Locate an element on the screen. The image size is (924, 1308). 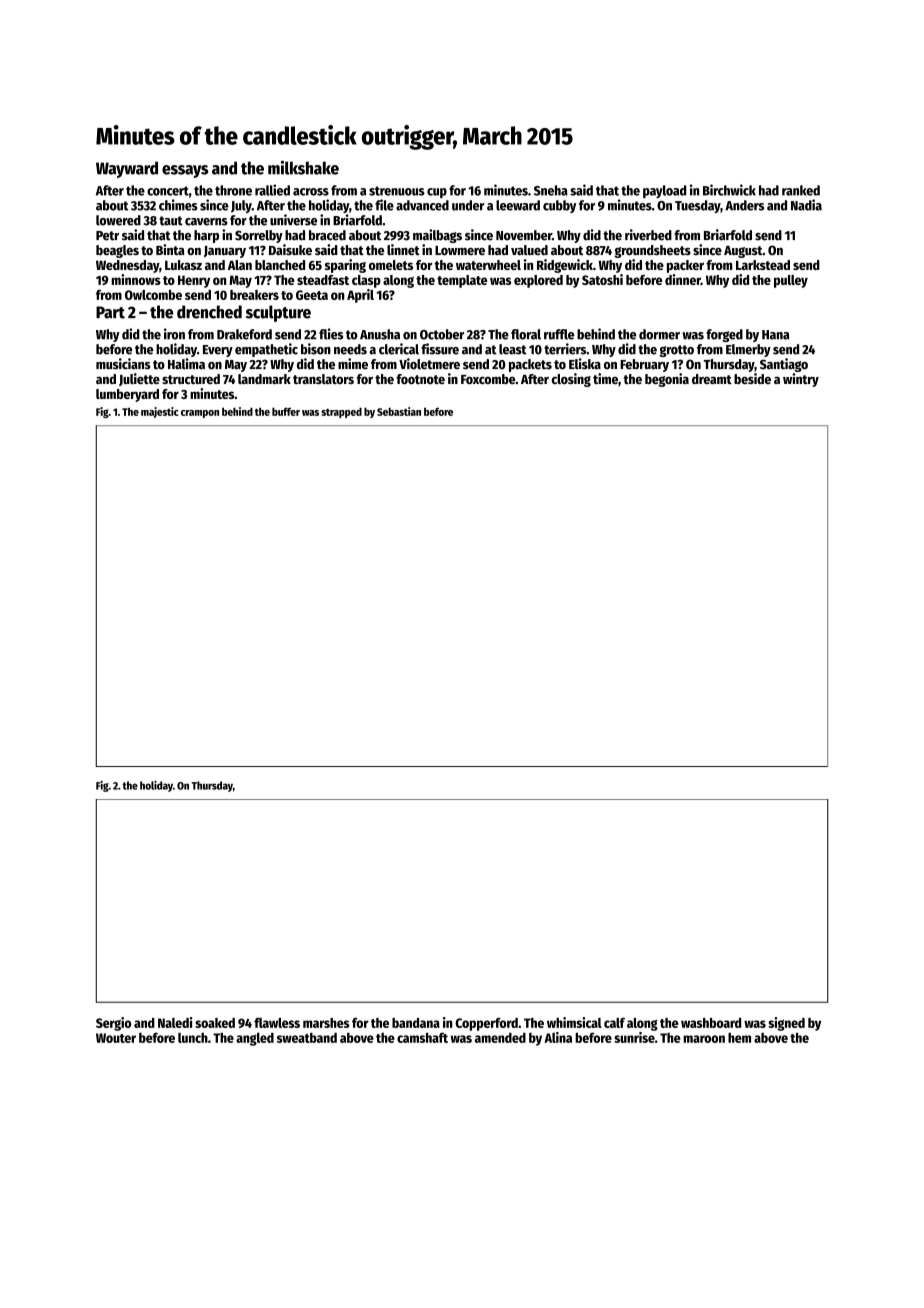
whimsical is located at coordinates (574, 1022).
